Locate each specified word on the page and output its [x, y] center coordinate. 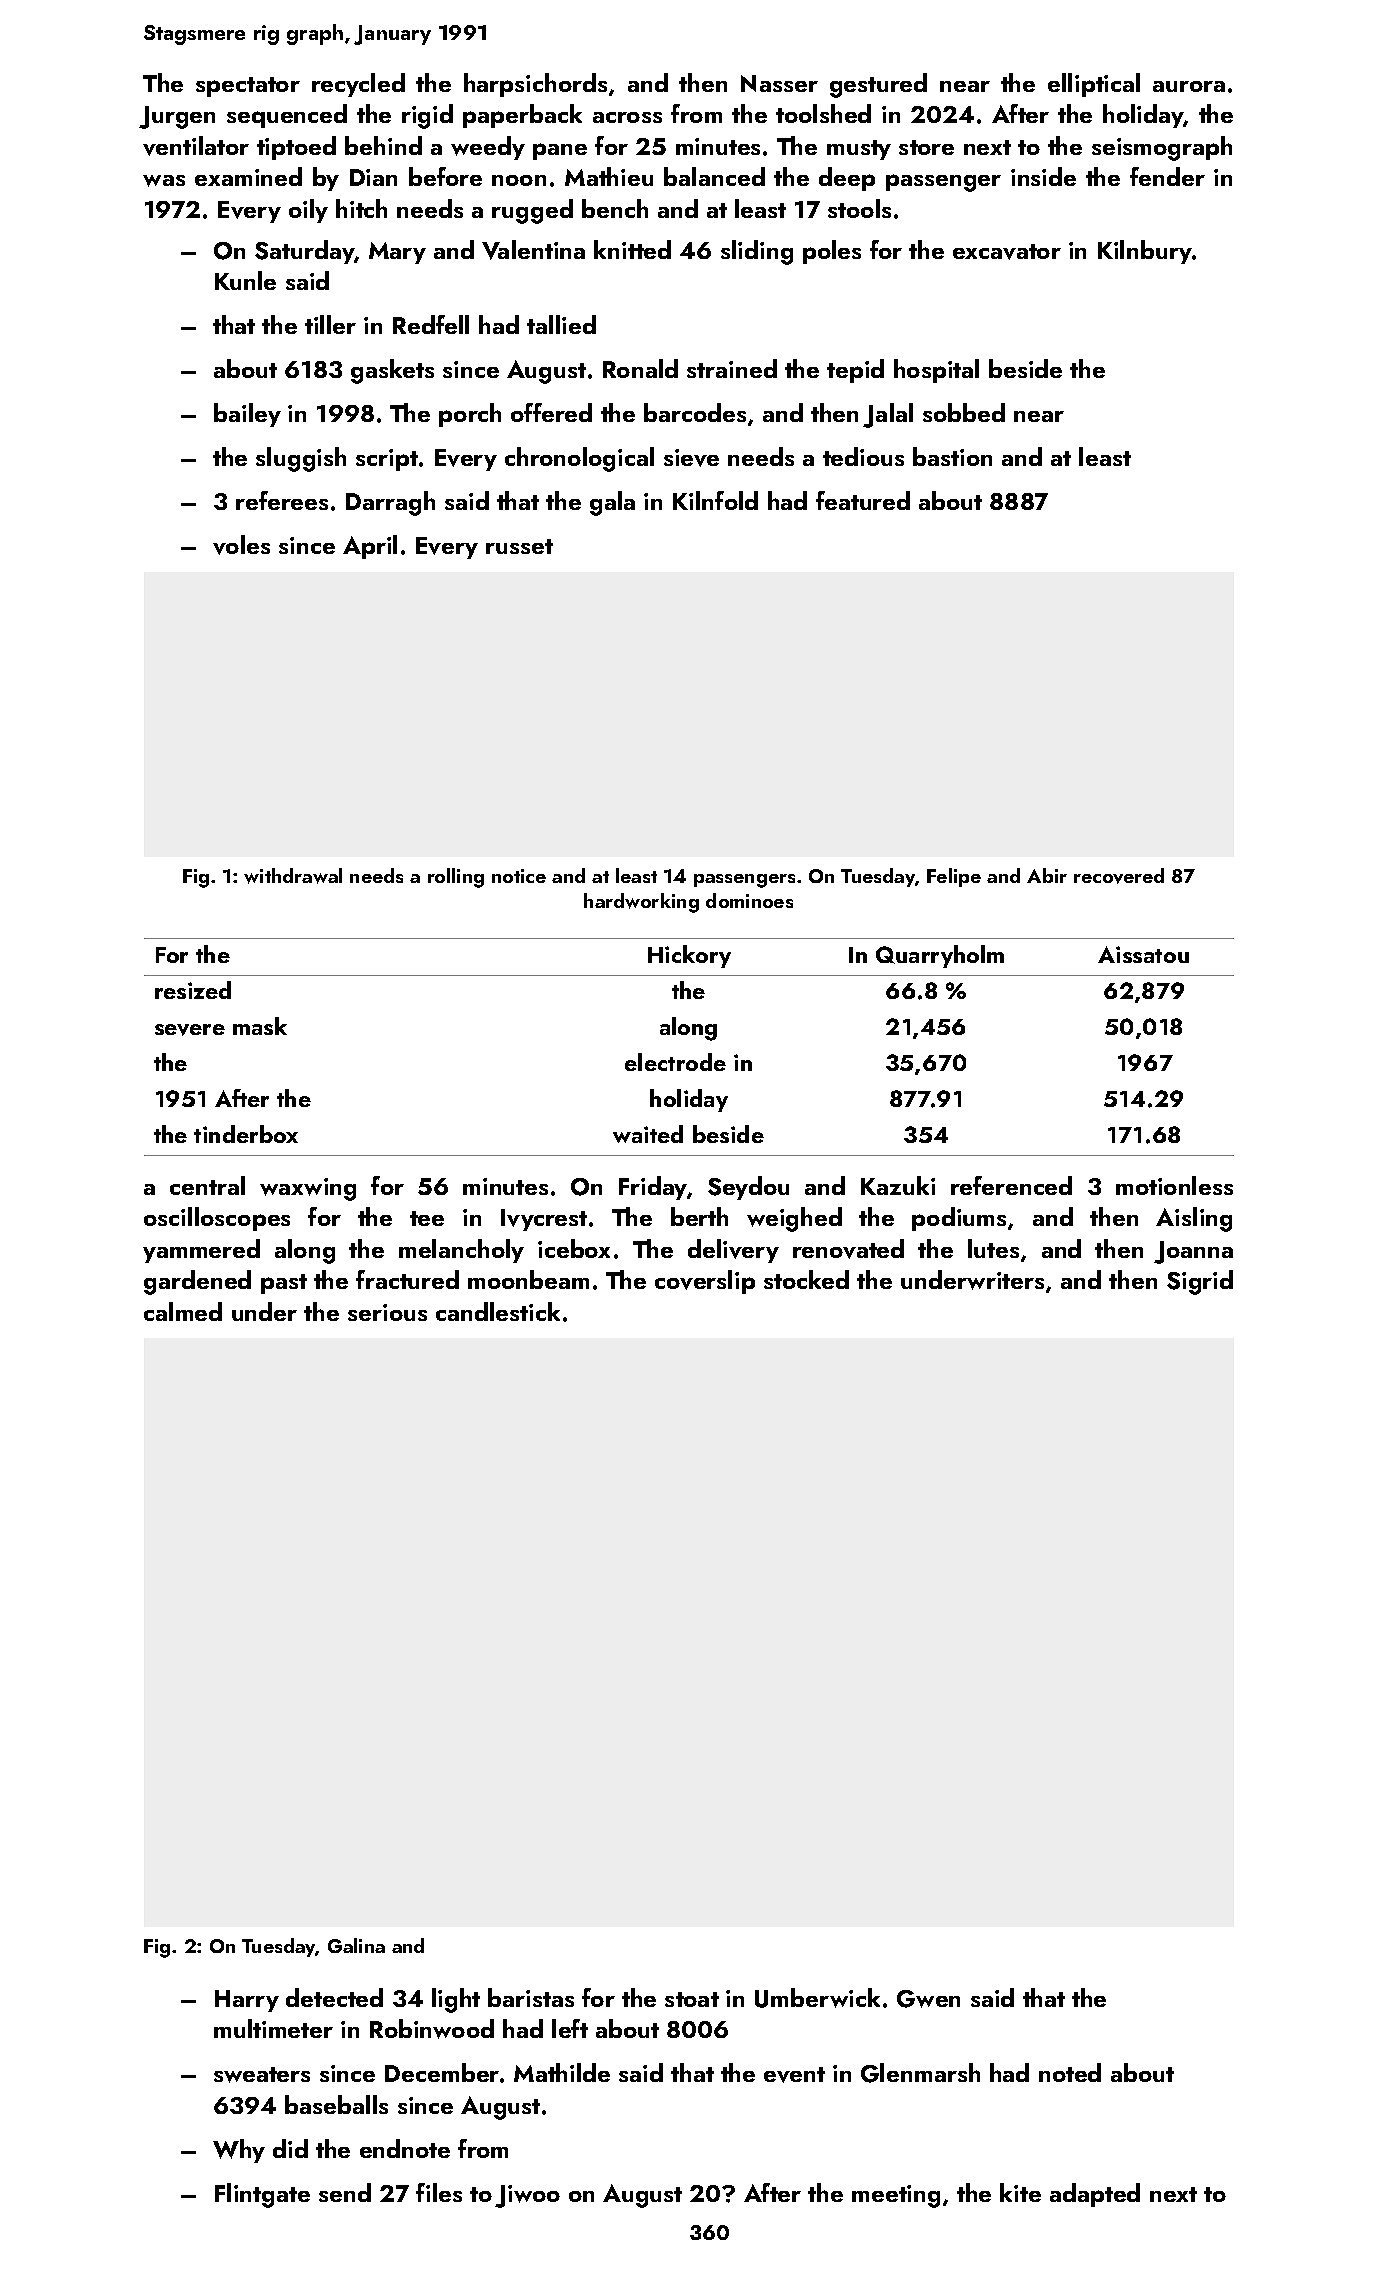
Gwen [928, 1999]
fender [1167, 176]
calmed [183, 1311]
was [164, 181]
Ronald [640, 368]
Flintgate [262, 2195]
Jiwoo [527, 2196]
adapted [1095, 2195]
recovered [1119, 876]
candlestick [498, 1311]
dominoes [749, 900]
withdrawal [293, 876]
